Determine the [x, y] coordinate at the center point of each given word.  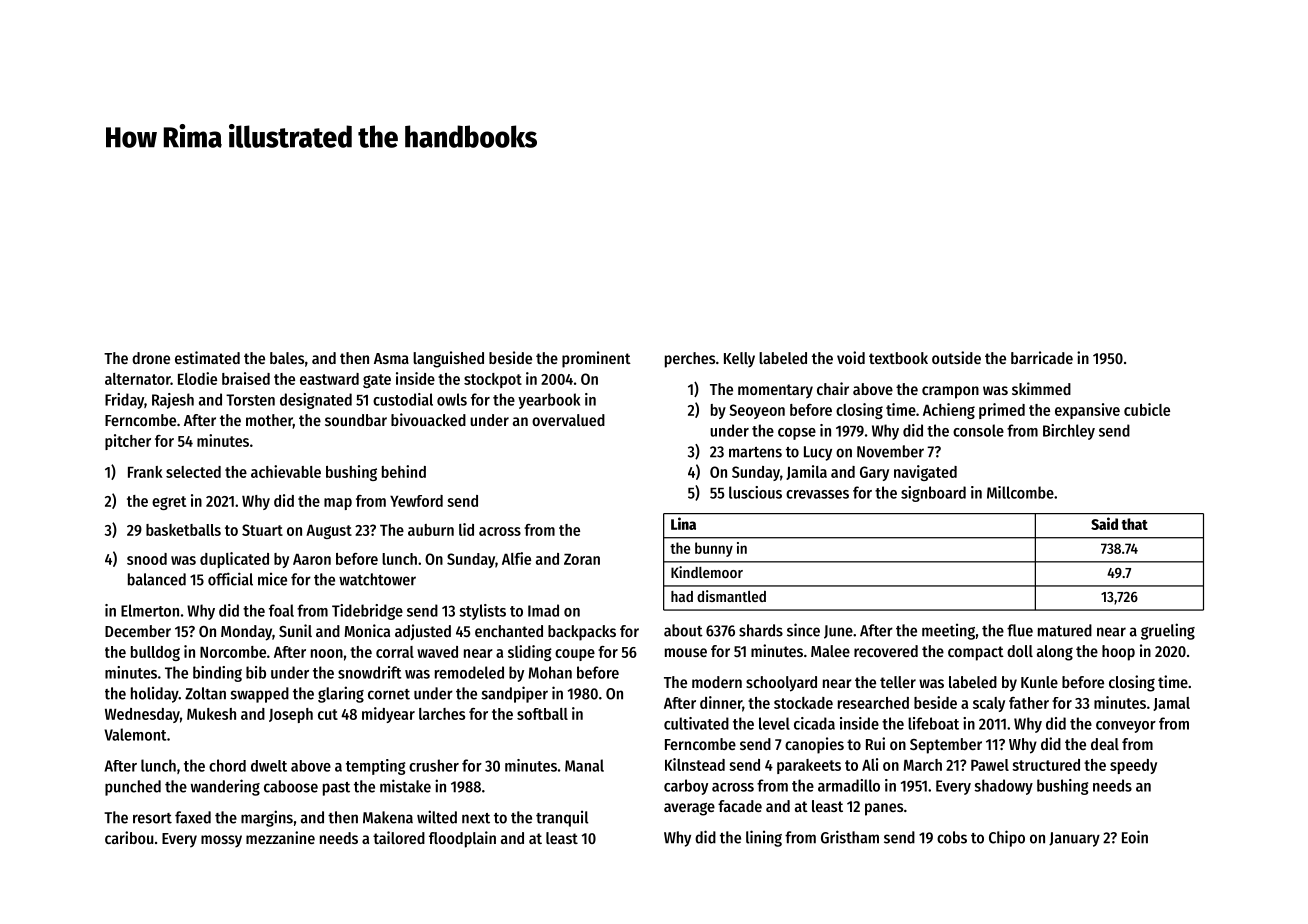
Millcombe [1020, 492]
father [1029, 703]
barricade [1042, 357]
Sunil [295, 630]
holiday [155, 694]
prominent [596, 359]
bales [287, 358]
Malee [830, 651]
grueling [1168, 631]
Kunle [1039, 682]
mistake [405, 786]
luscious [755, 492]
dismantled [731, 596]
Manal [584, 765]
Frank [145, 472]
